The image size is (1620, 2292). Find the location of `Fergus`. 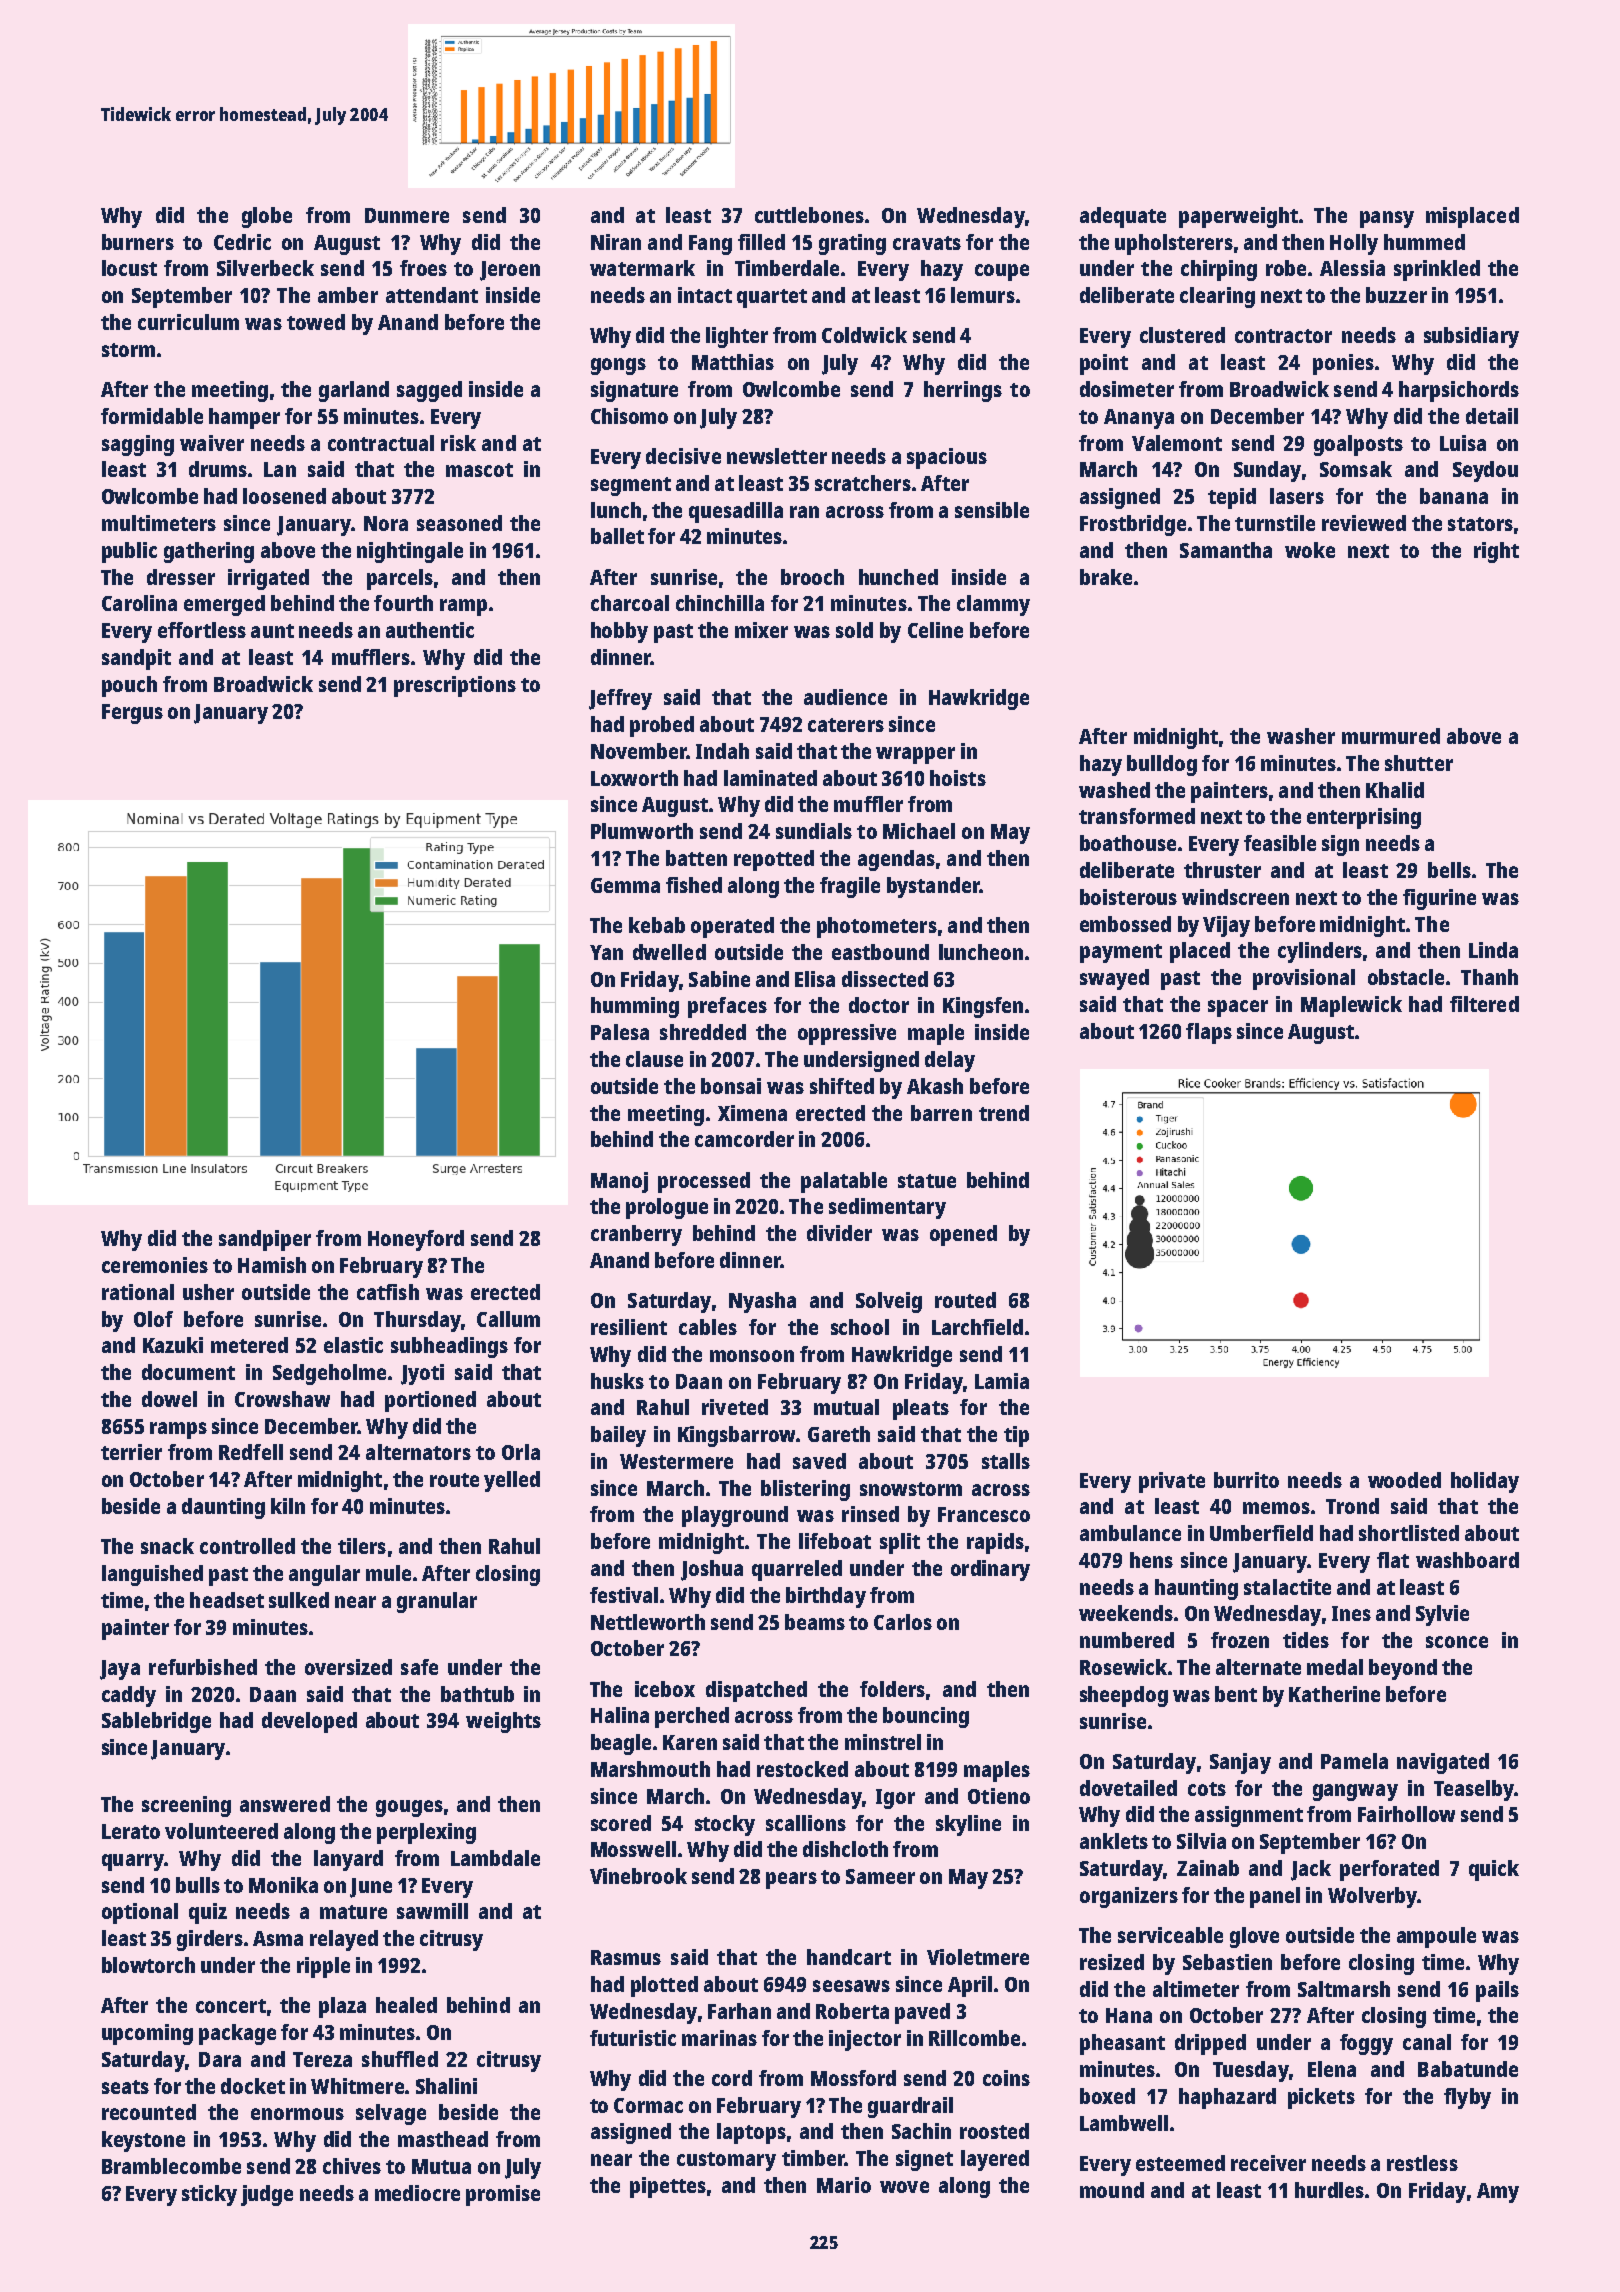

Fergus is located at coordinates (132, 714).
